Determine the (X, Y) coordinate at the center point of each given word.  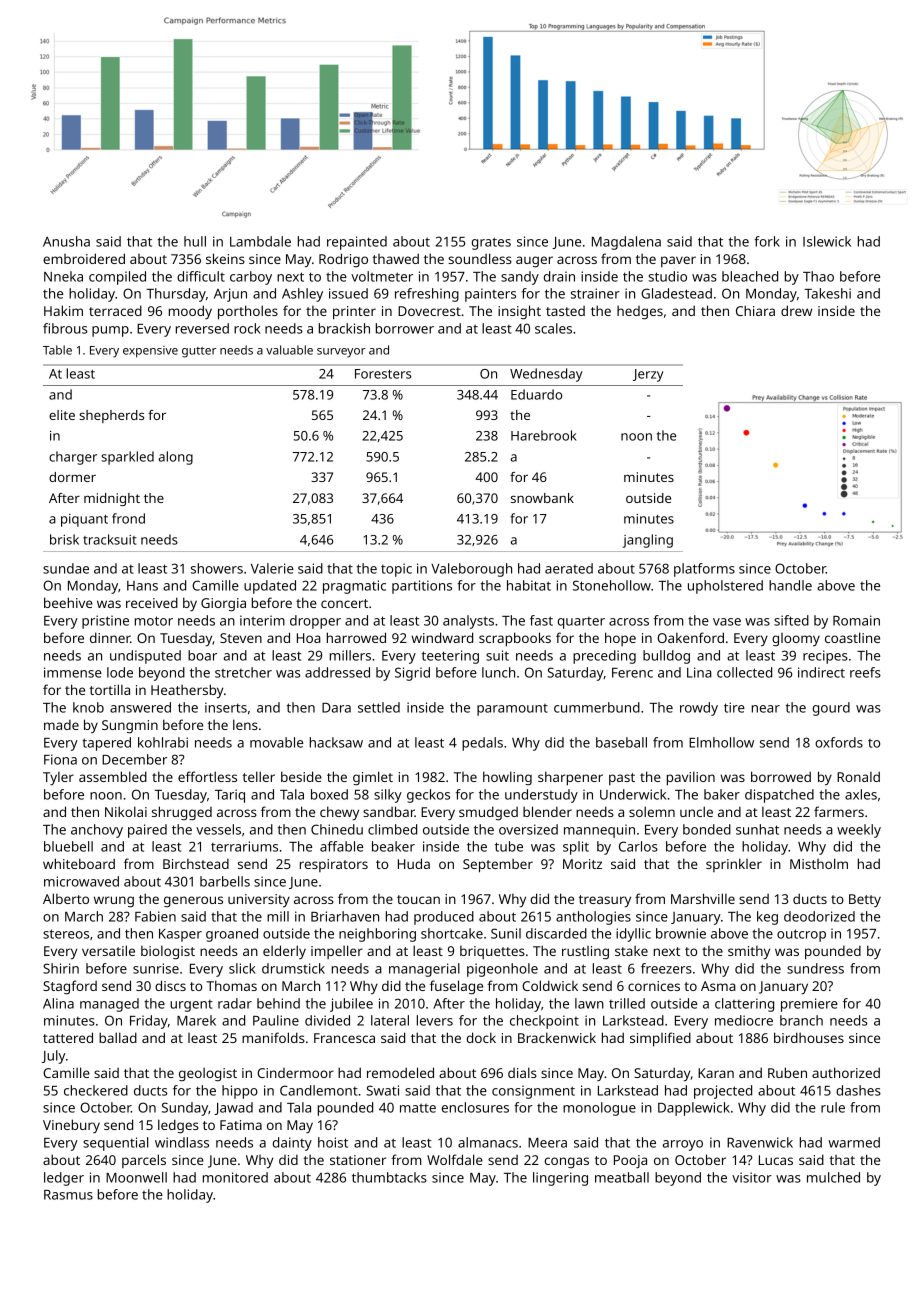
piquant (84, 520)
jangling (648, 541)
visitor (752, 1177)
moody (190, 312)
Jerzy (648, 375)
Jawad (233, 1108)
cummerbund (597, 707)
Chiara (755, 310)
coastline (852, 637)
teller (258, 776)
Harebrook (544, 435)
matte (418, 1108)
